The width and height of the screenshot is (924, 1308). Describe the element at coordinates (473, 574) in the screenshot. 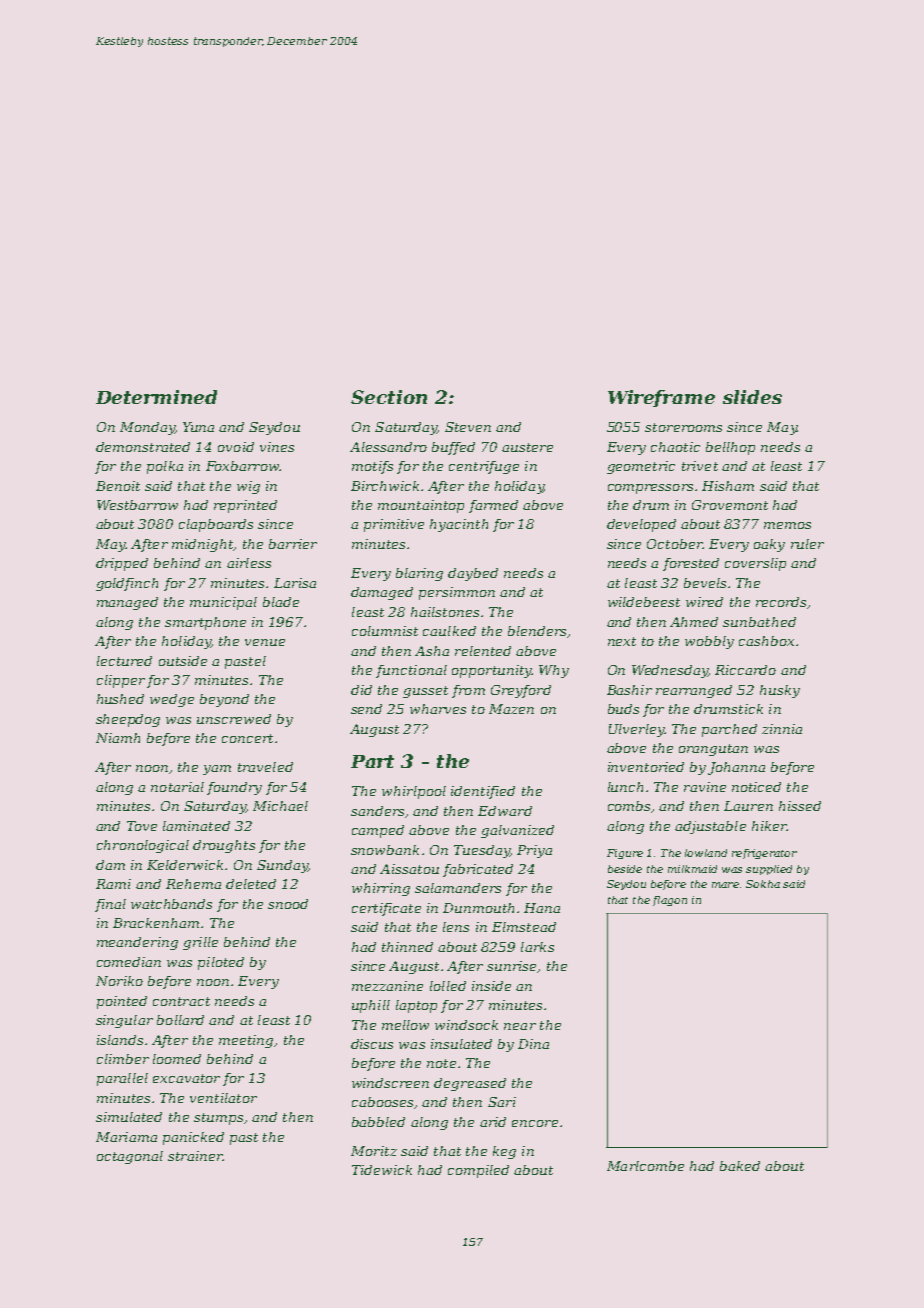

I see `daybed` at that location.
